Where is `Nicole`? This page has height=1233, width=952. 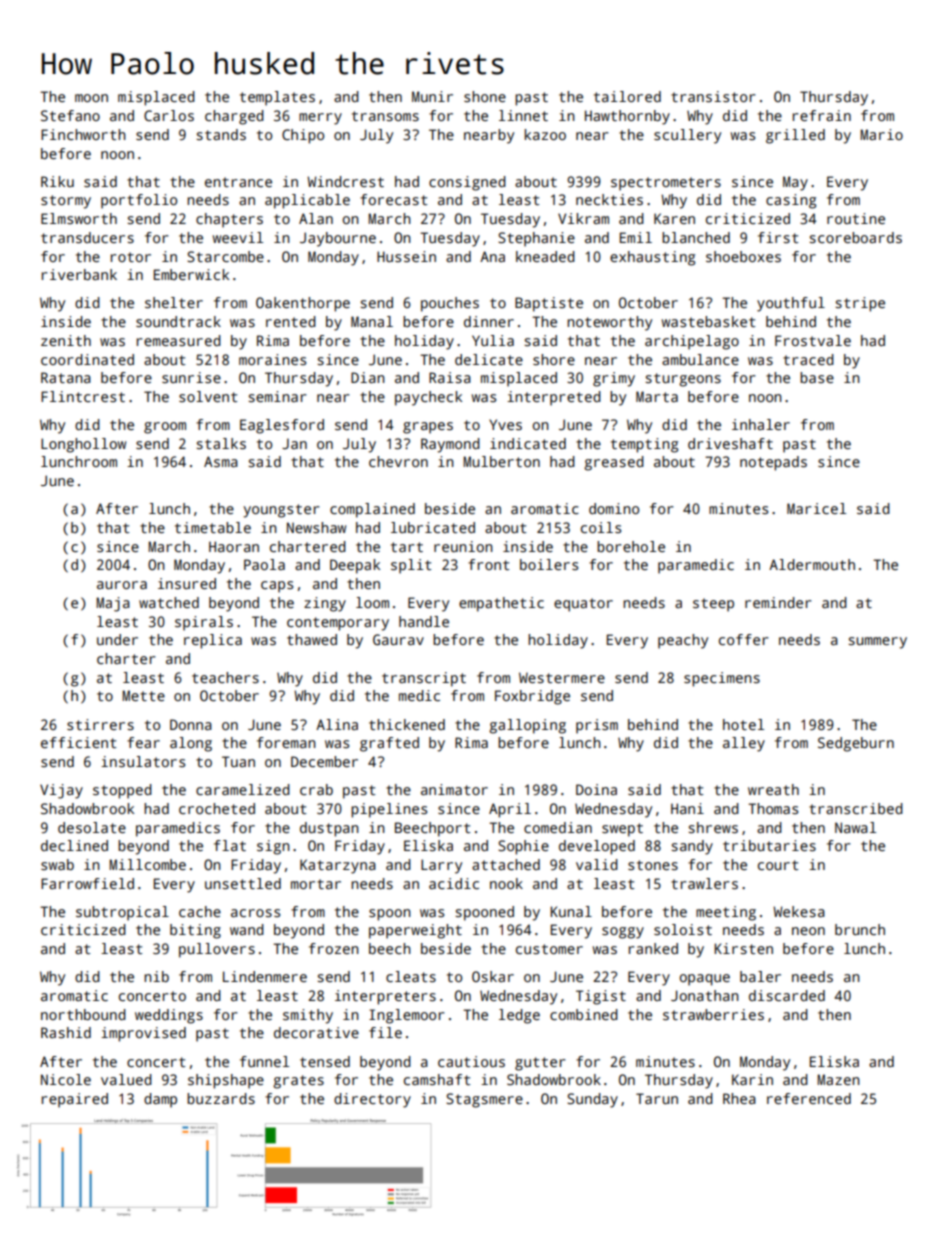 Nicole is located at coordinates (66, 1079).
